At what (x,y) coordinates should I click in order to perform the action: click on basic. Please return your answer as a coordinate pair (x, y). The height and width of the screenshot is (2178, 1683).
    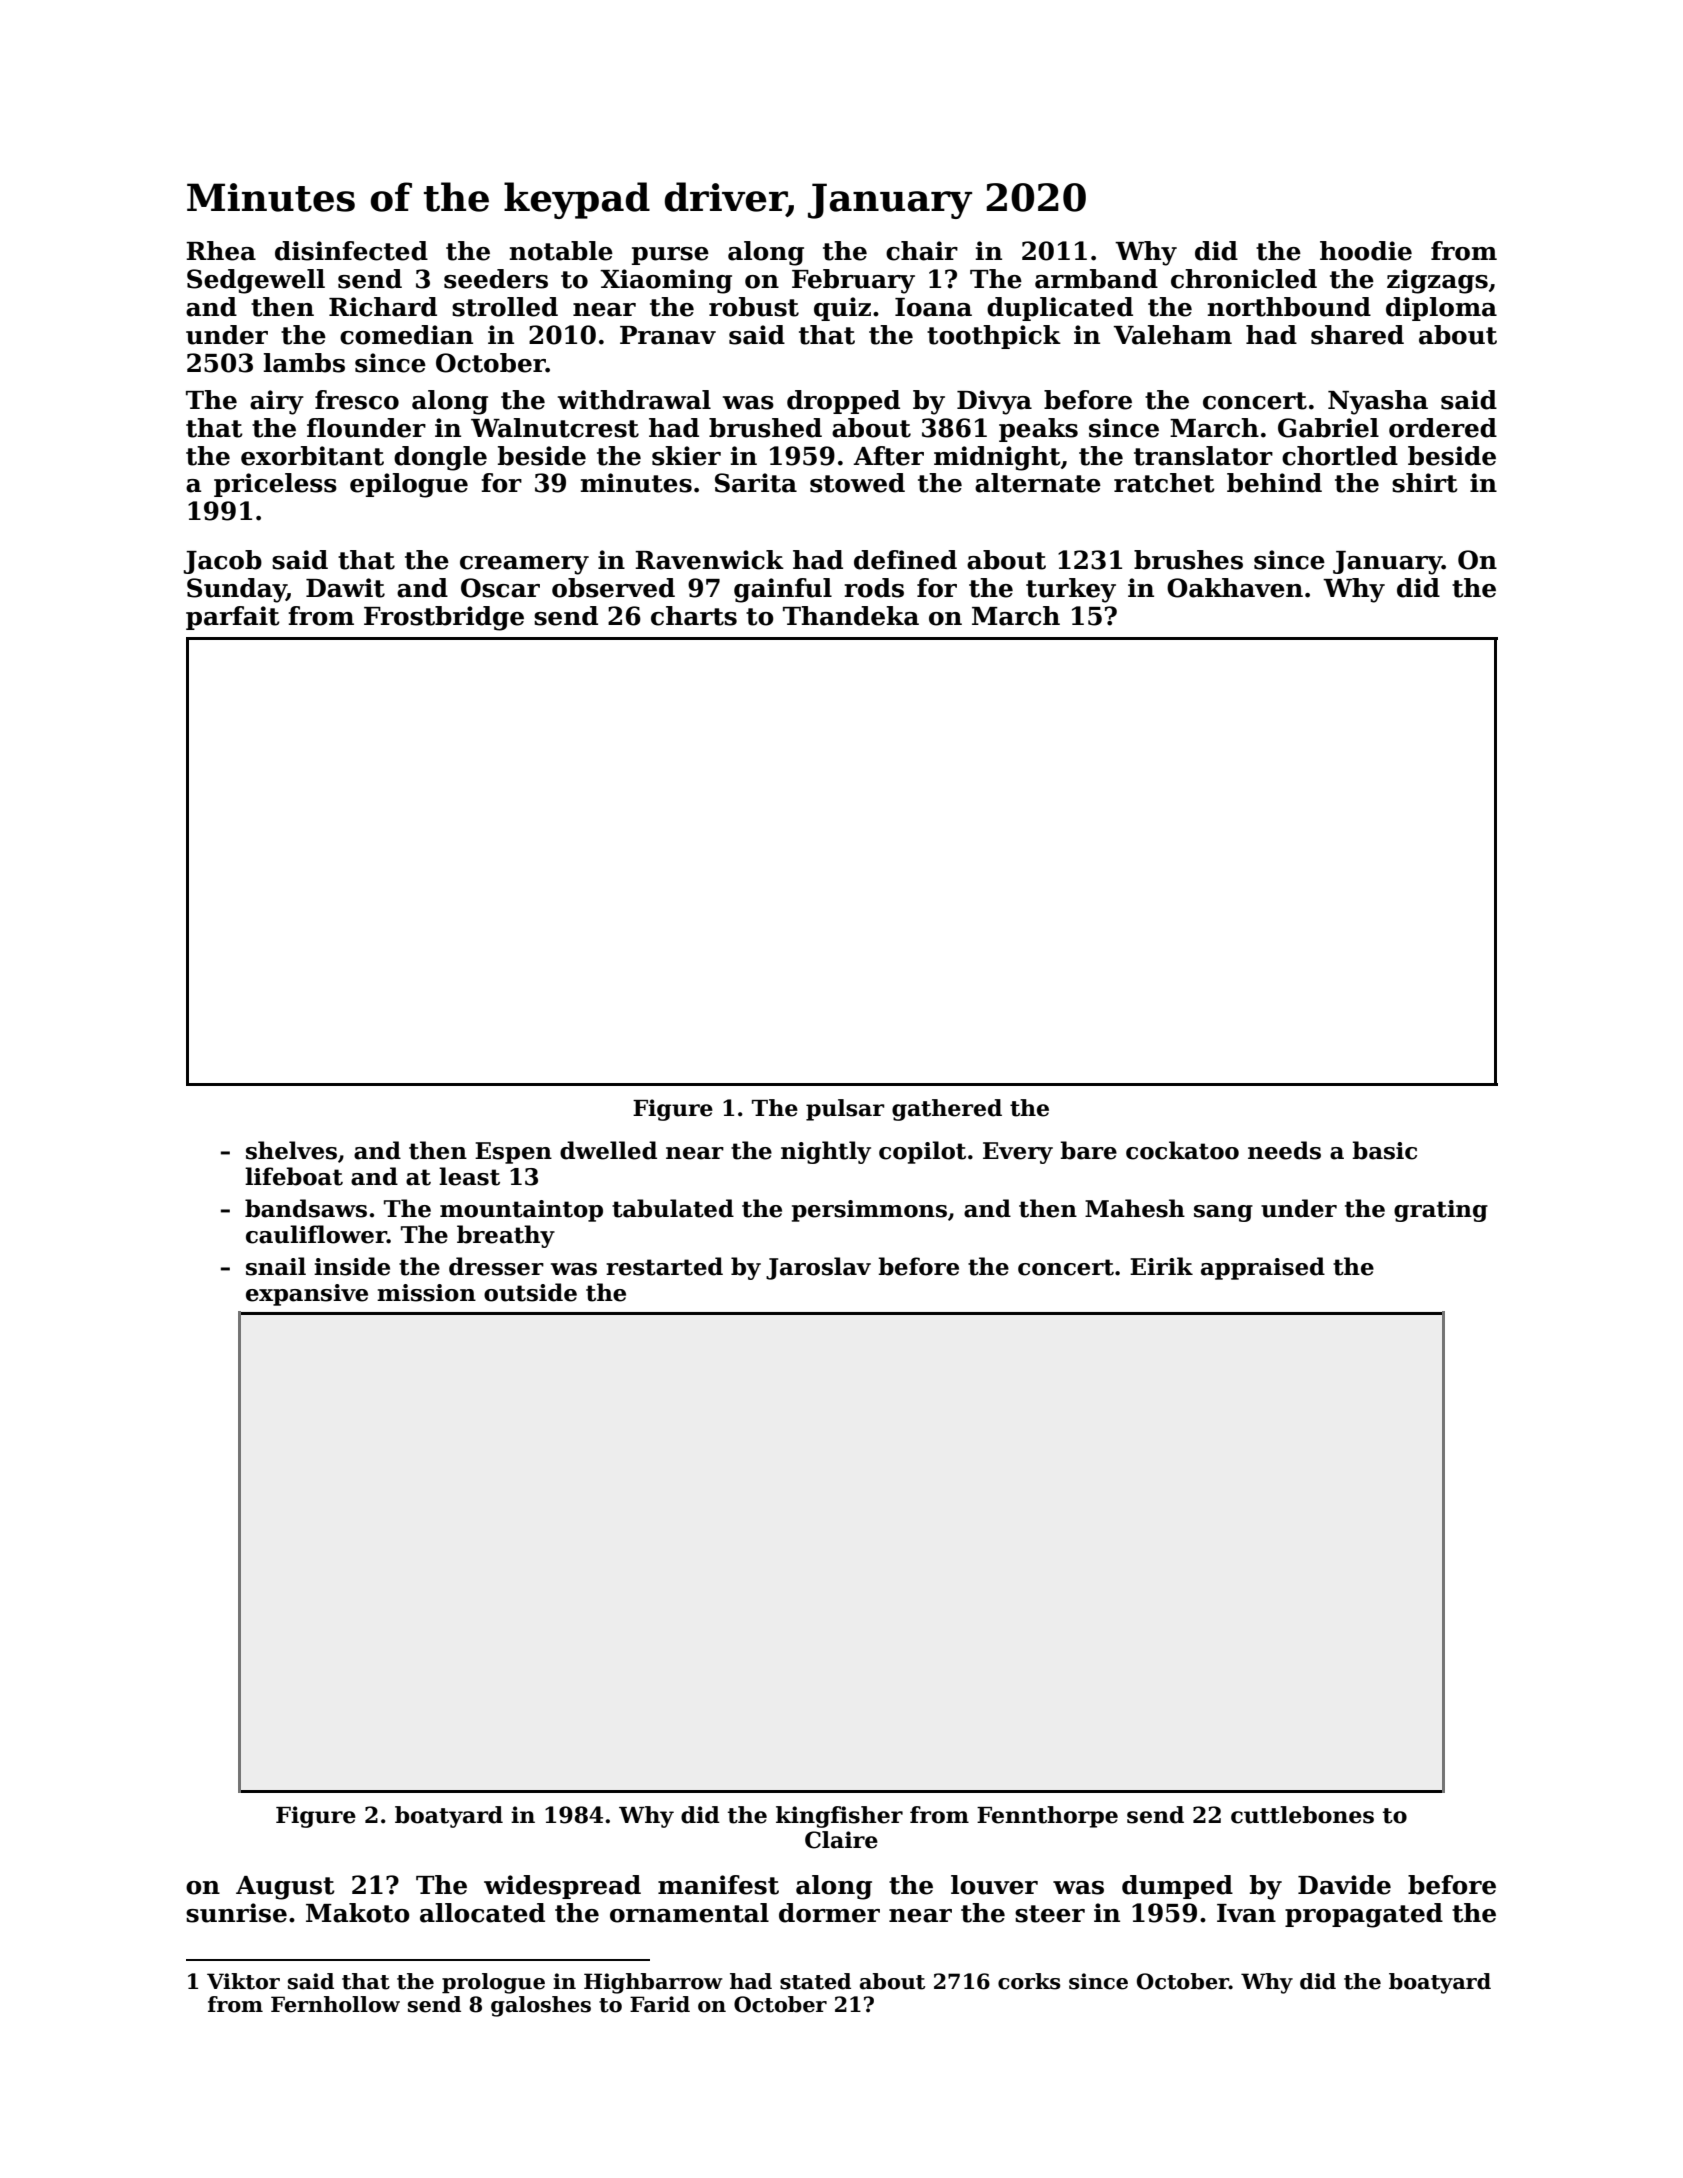
    Looking at the image, I should click on (1384, 1150).
